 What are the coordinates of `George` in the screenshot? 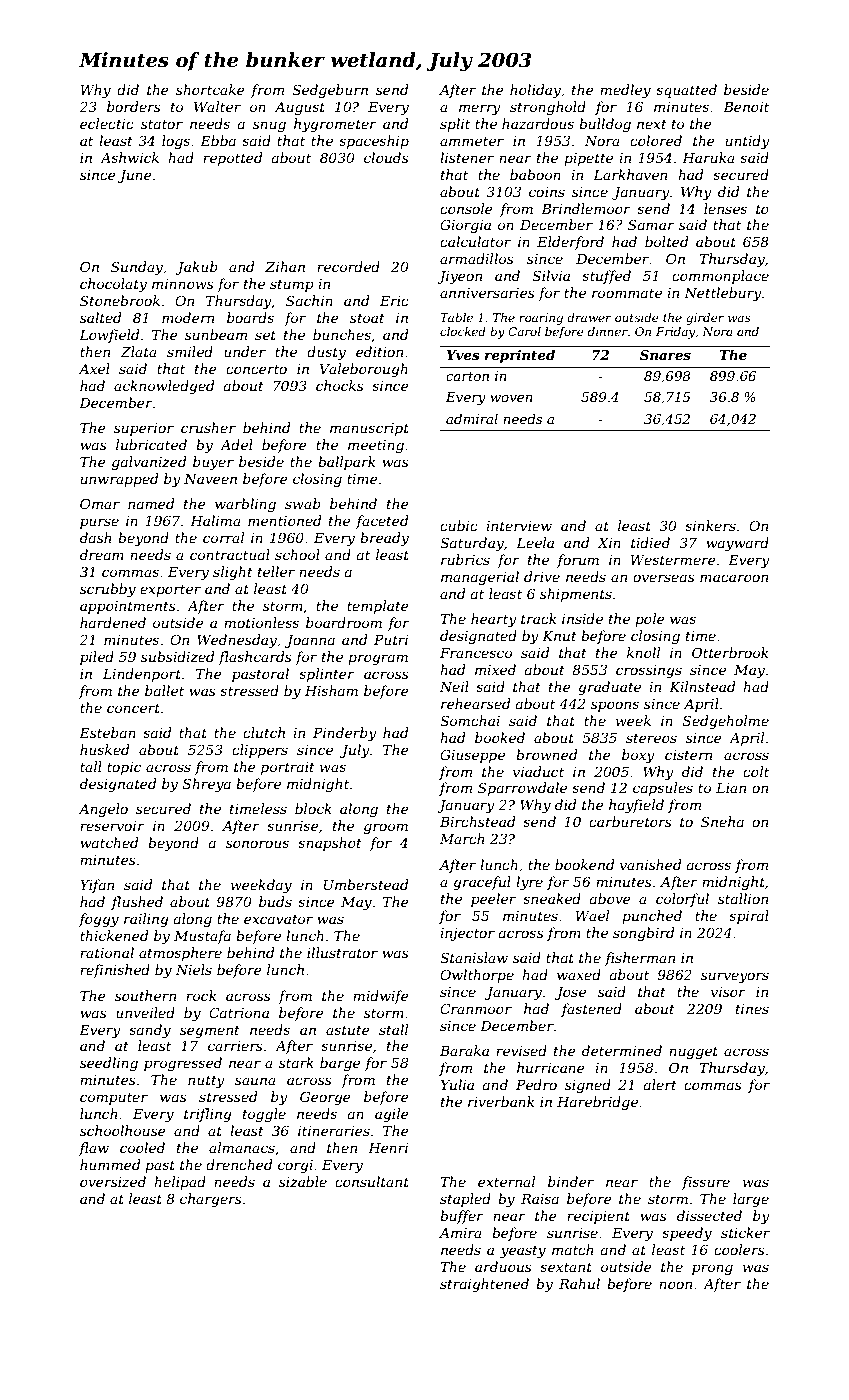 It's located at (325, 1098).
